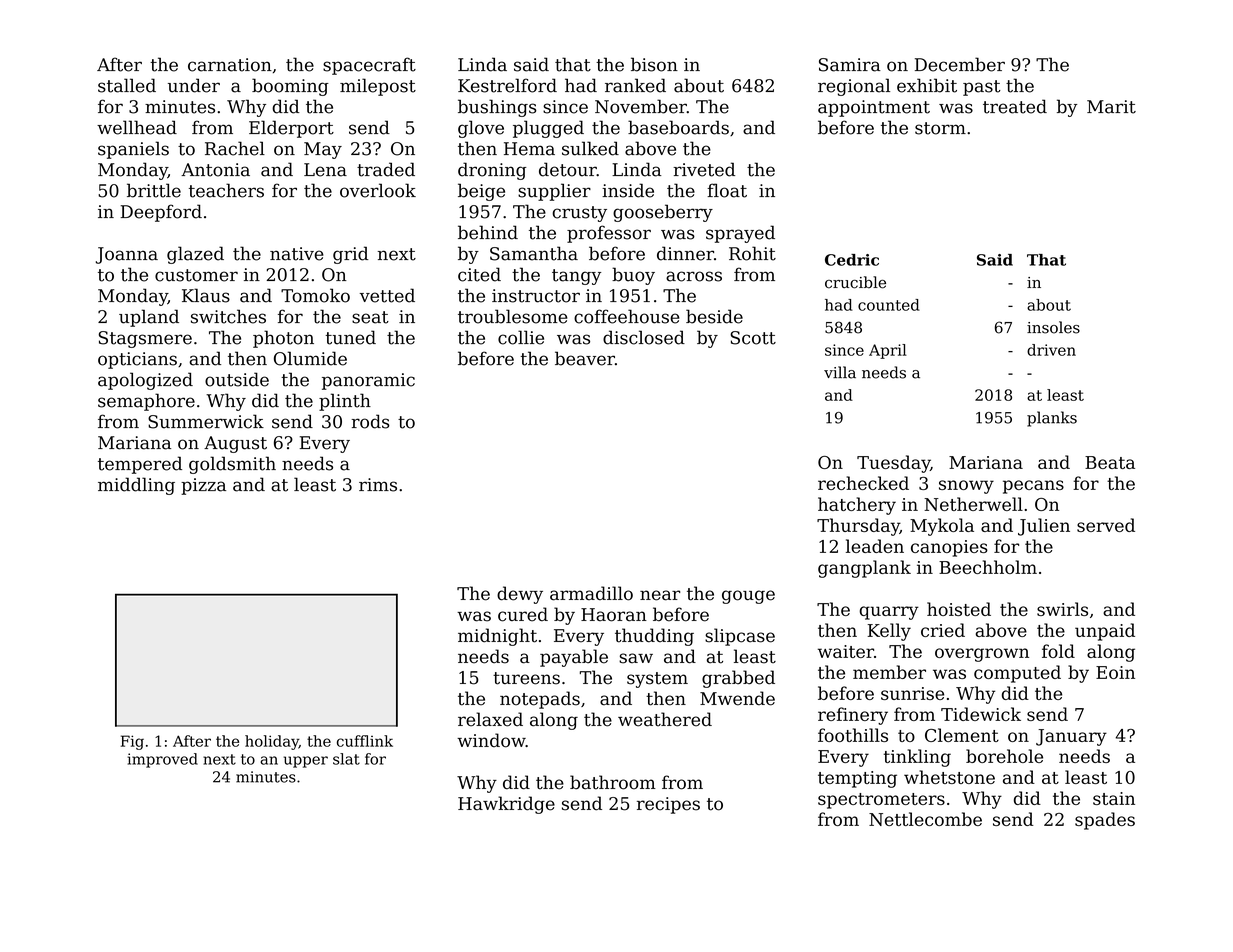 Image resolution: width=1233 pixels, height=952 pixels. Describe the element at coordinates (579, 214) in the page. I see `crusty` at that location.
